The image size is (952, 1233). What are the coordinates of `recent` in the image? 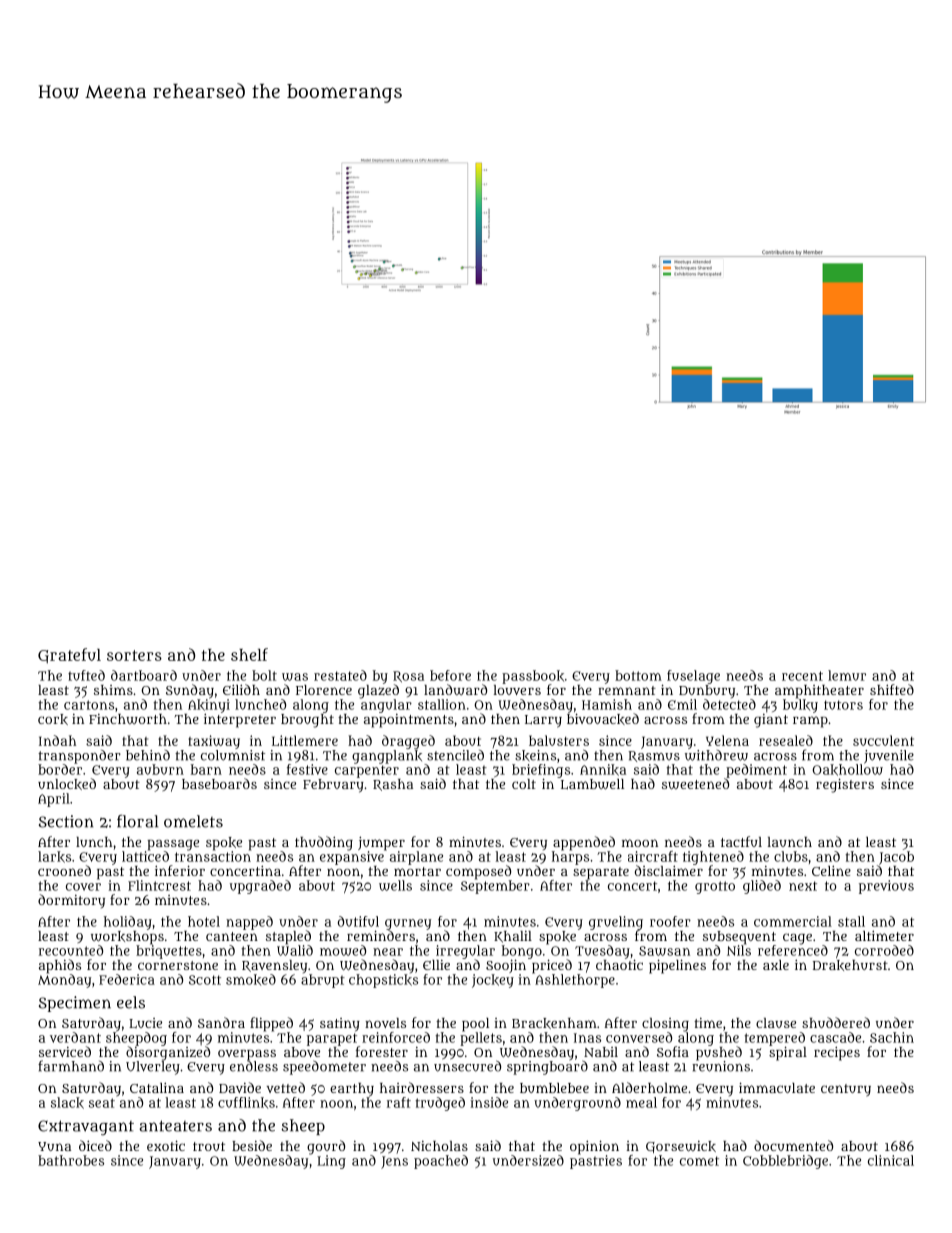 It's located at (802, 676).
